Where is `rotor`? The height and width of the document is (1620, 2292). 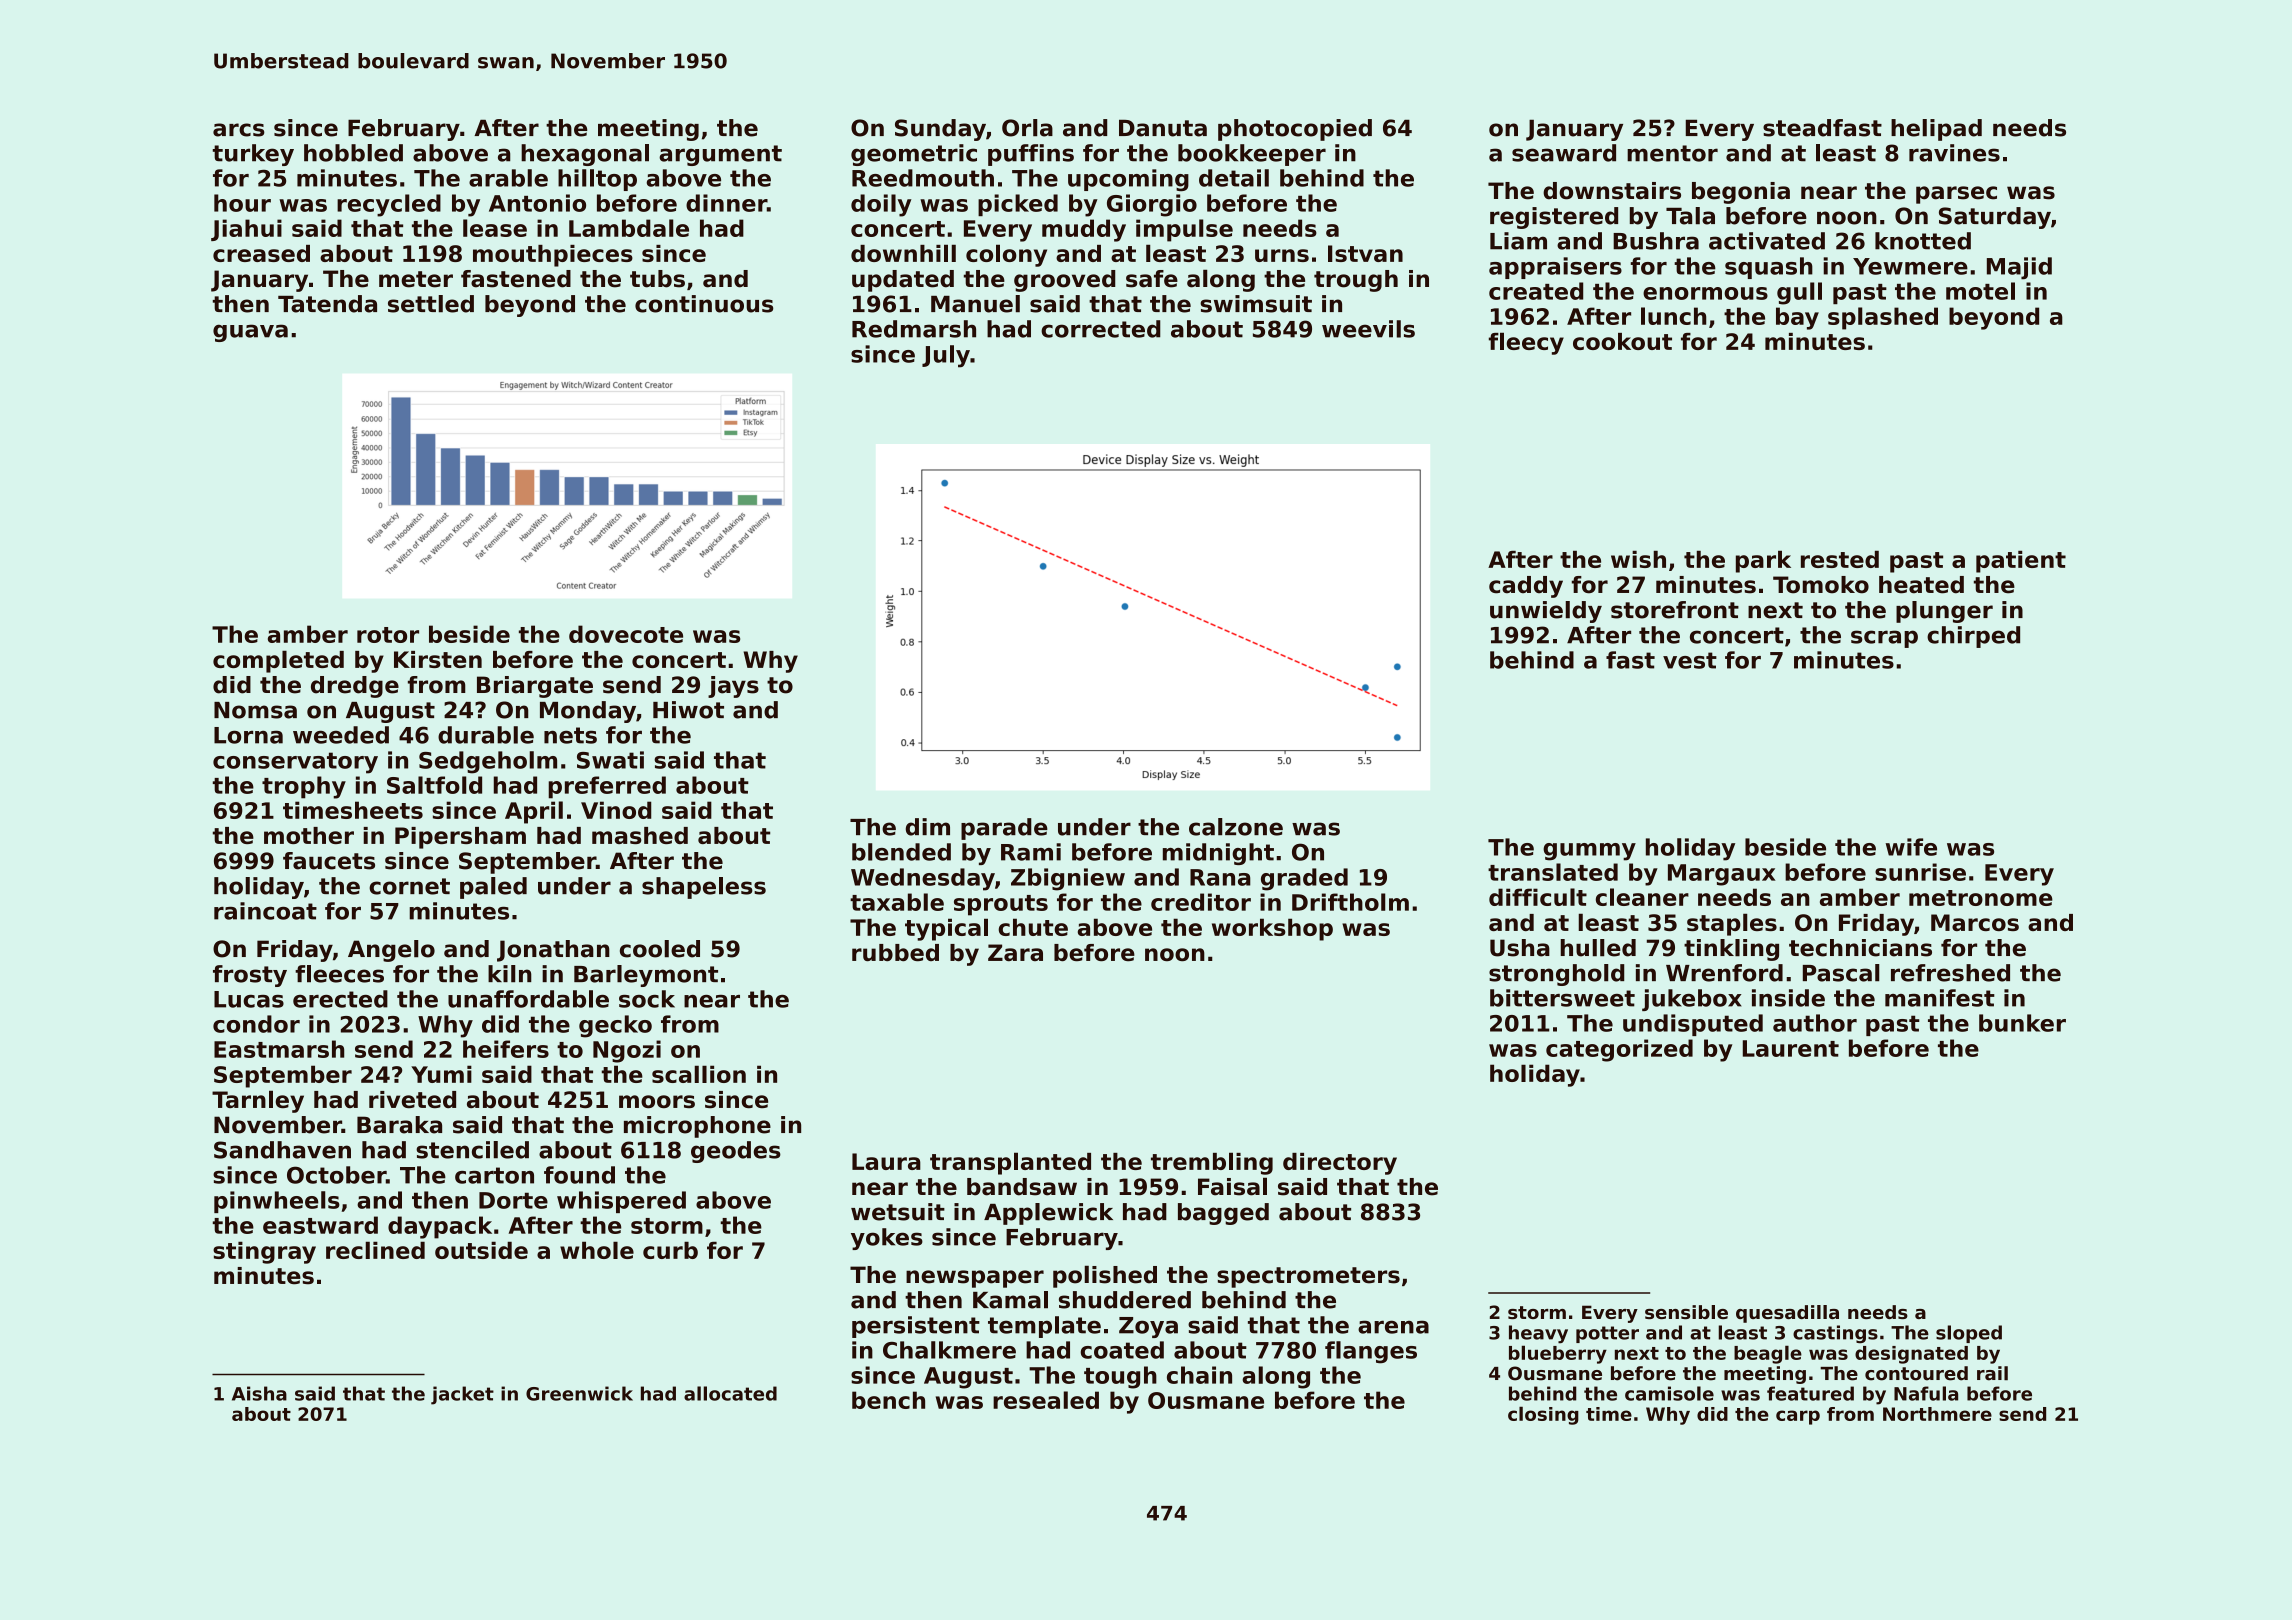
rotor is located at coordinates (388, 635).
